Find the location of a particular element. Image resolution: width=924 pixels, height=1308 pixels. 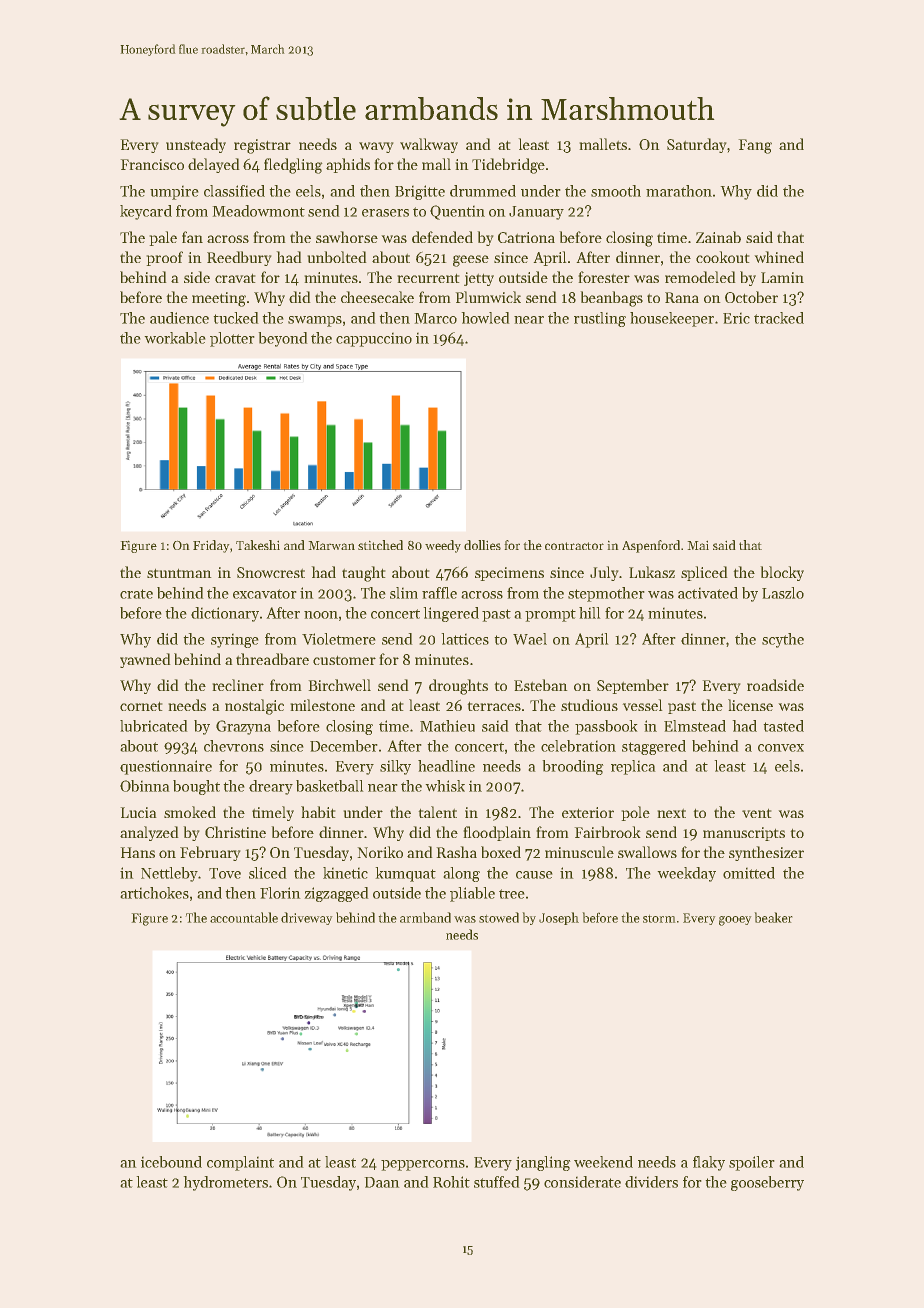

Noriko is located at coordinates (380, 852).
